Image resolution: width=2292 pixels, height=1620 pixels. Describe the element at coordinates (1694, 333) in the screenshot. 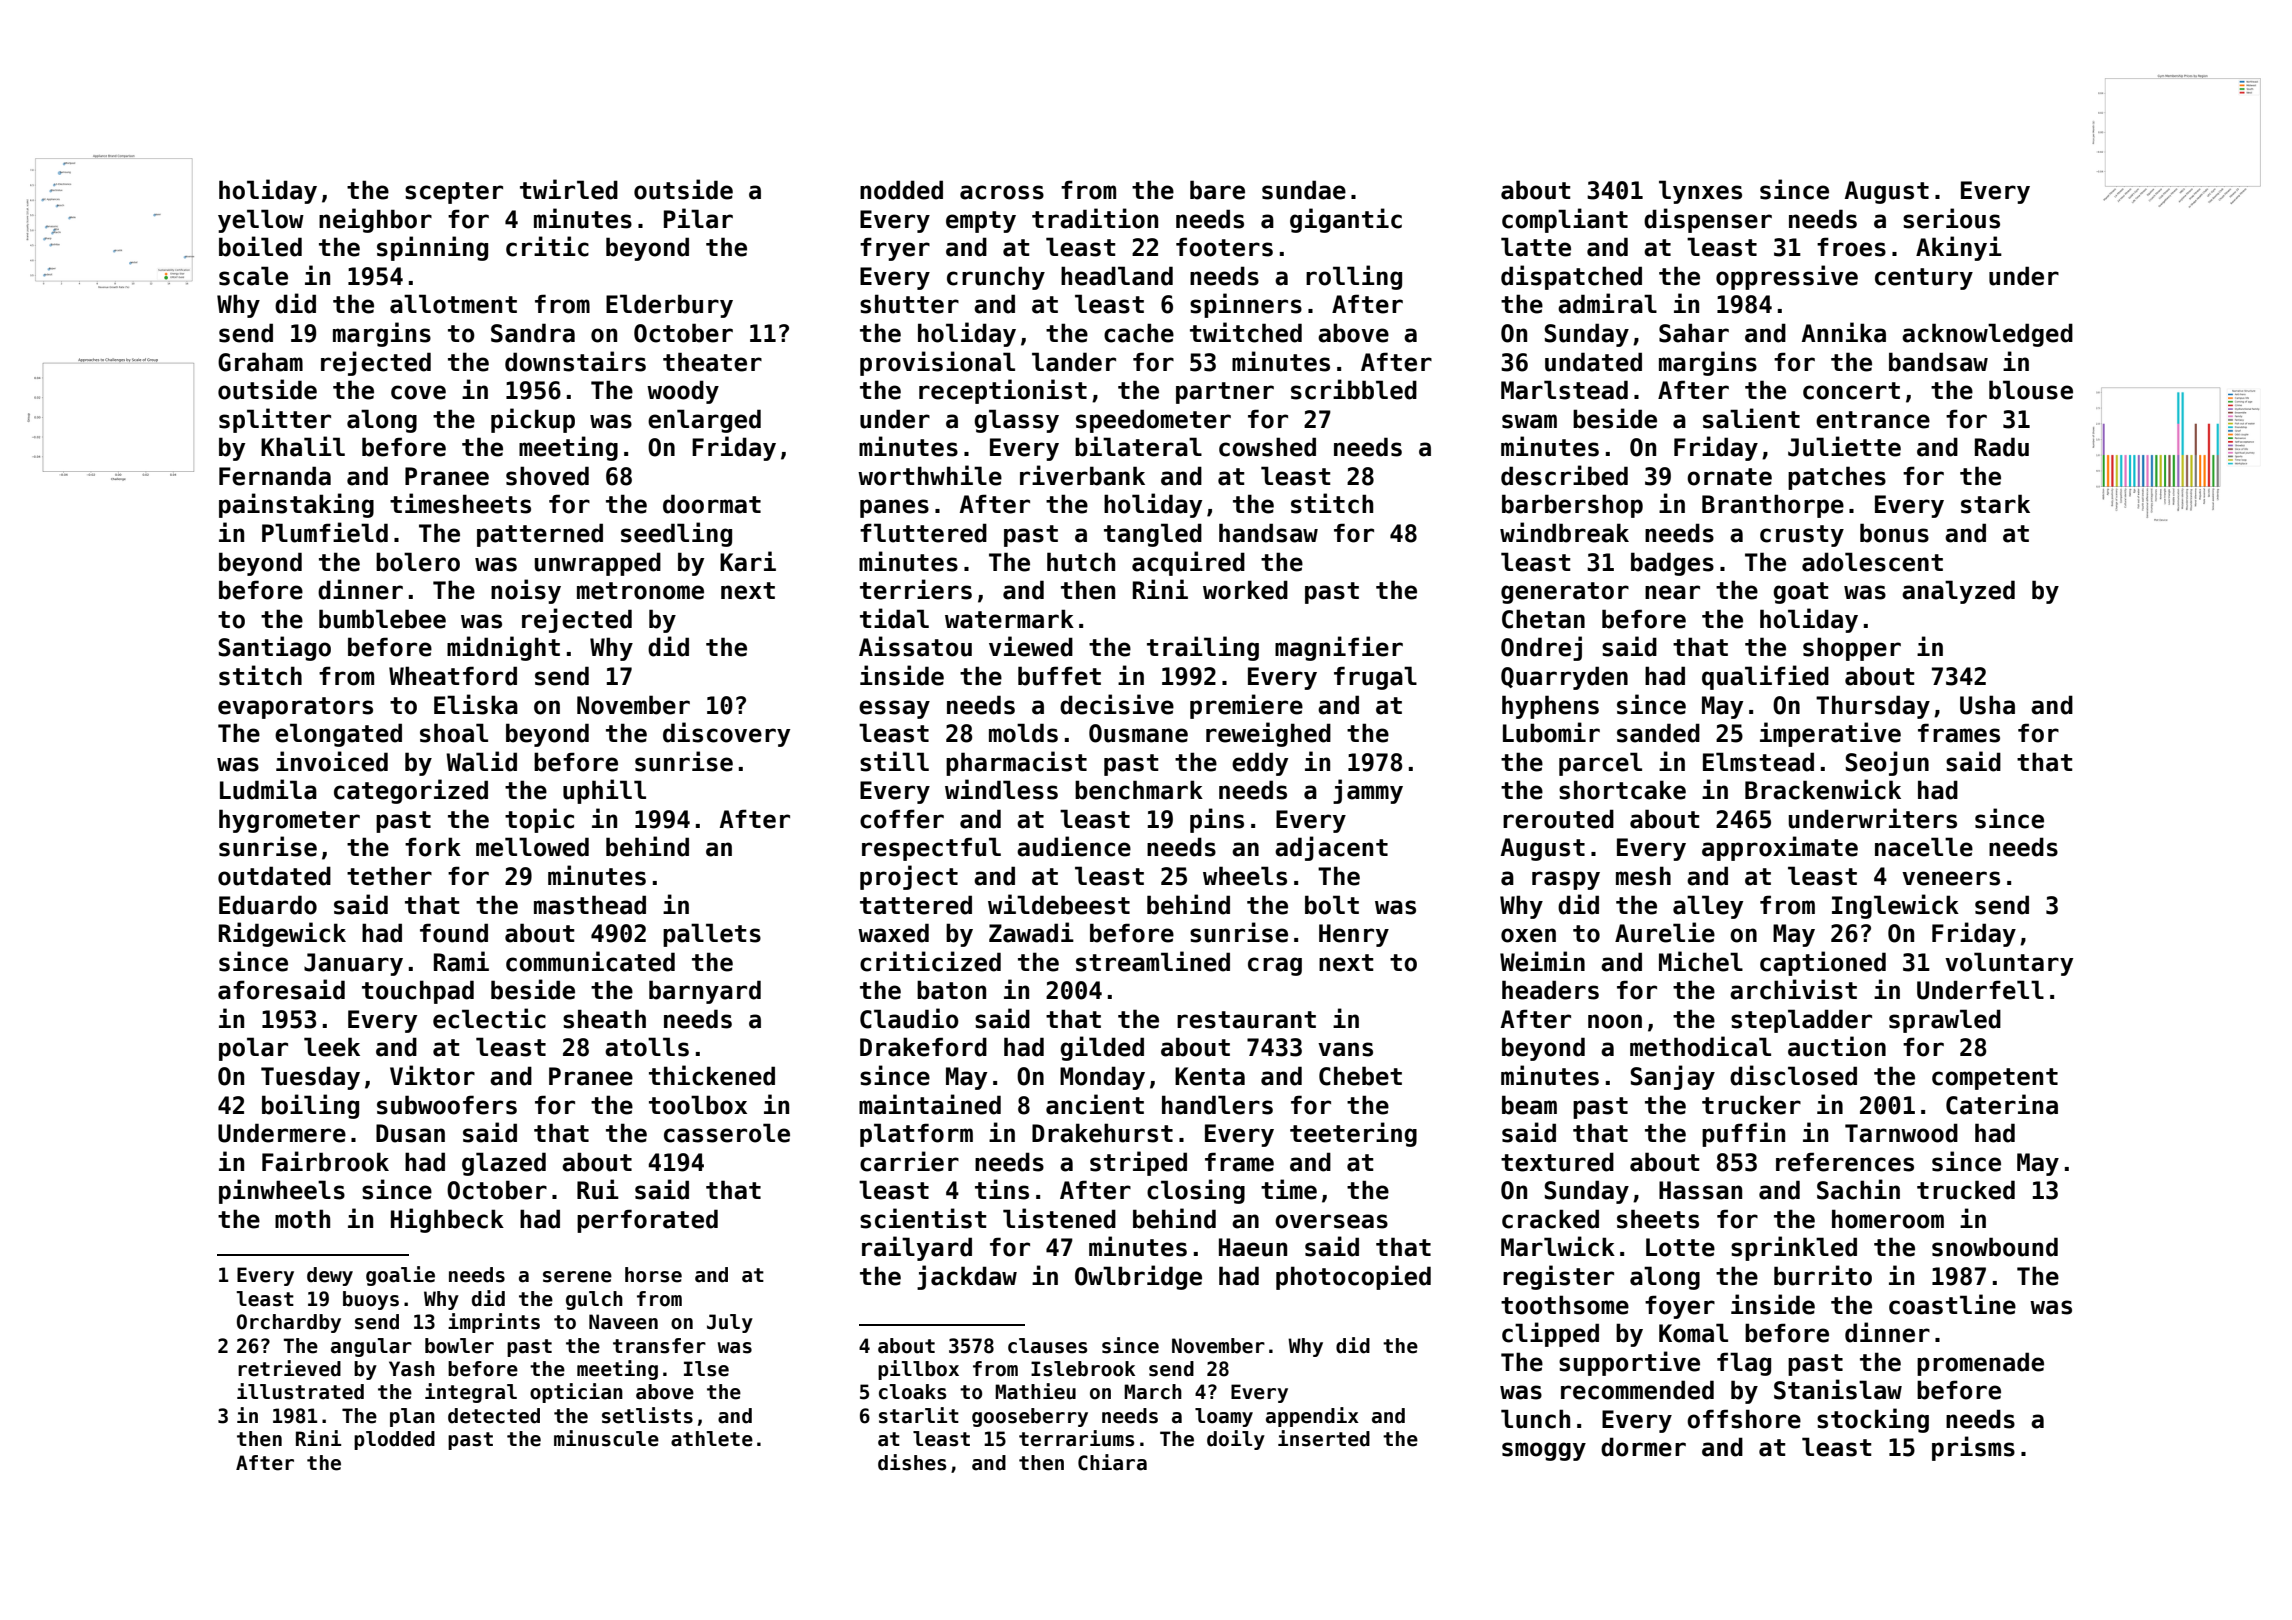

I see `Sahar` at that location.
